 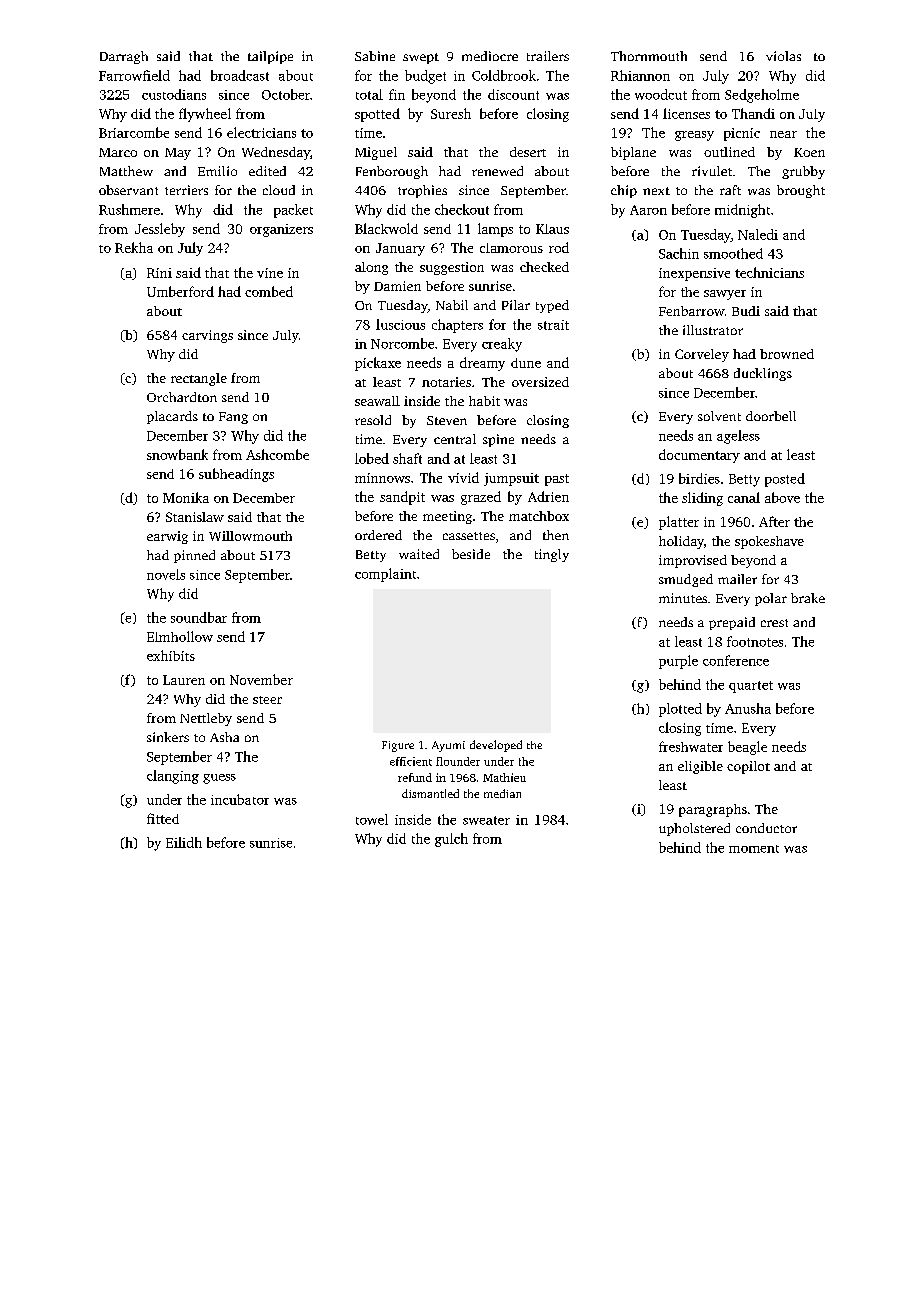 What do you see at coordinates (783, 56) in the screenshot?
I see `violas` at bounding box center [783, 56].
